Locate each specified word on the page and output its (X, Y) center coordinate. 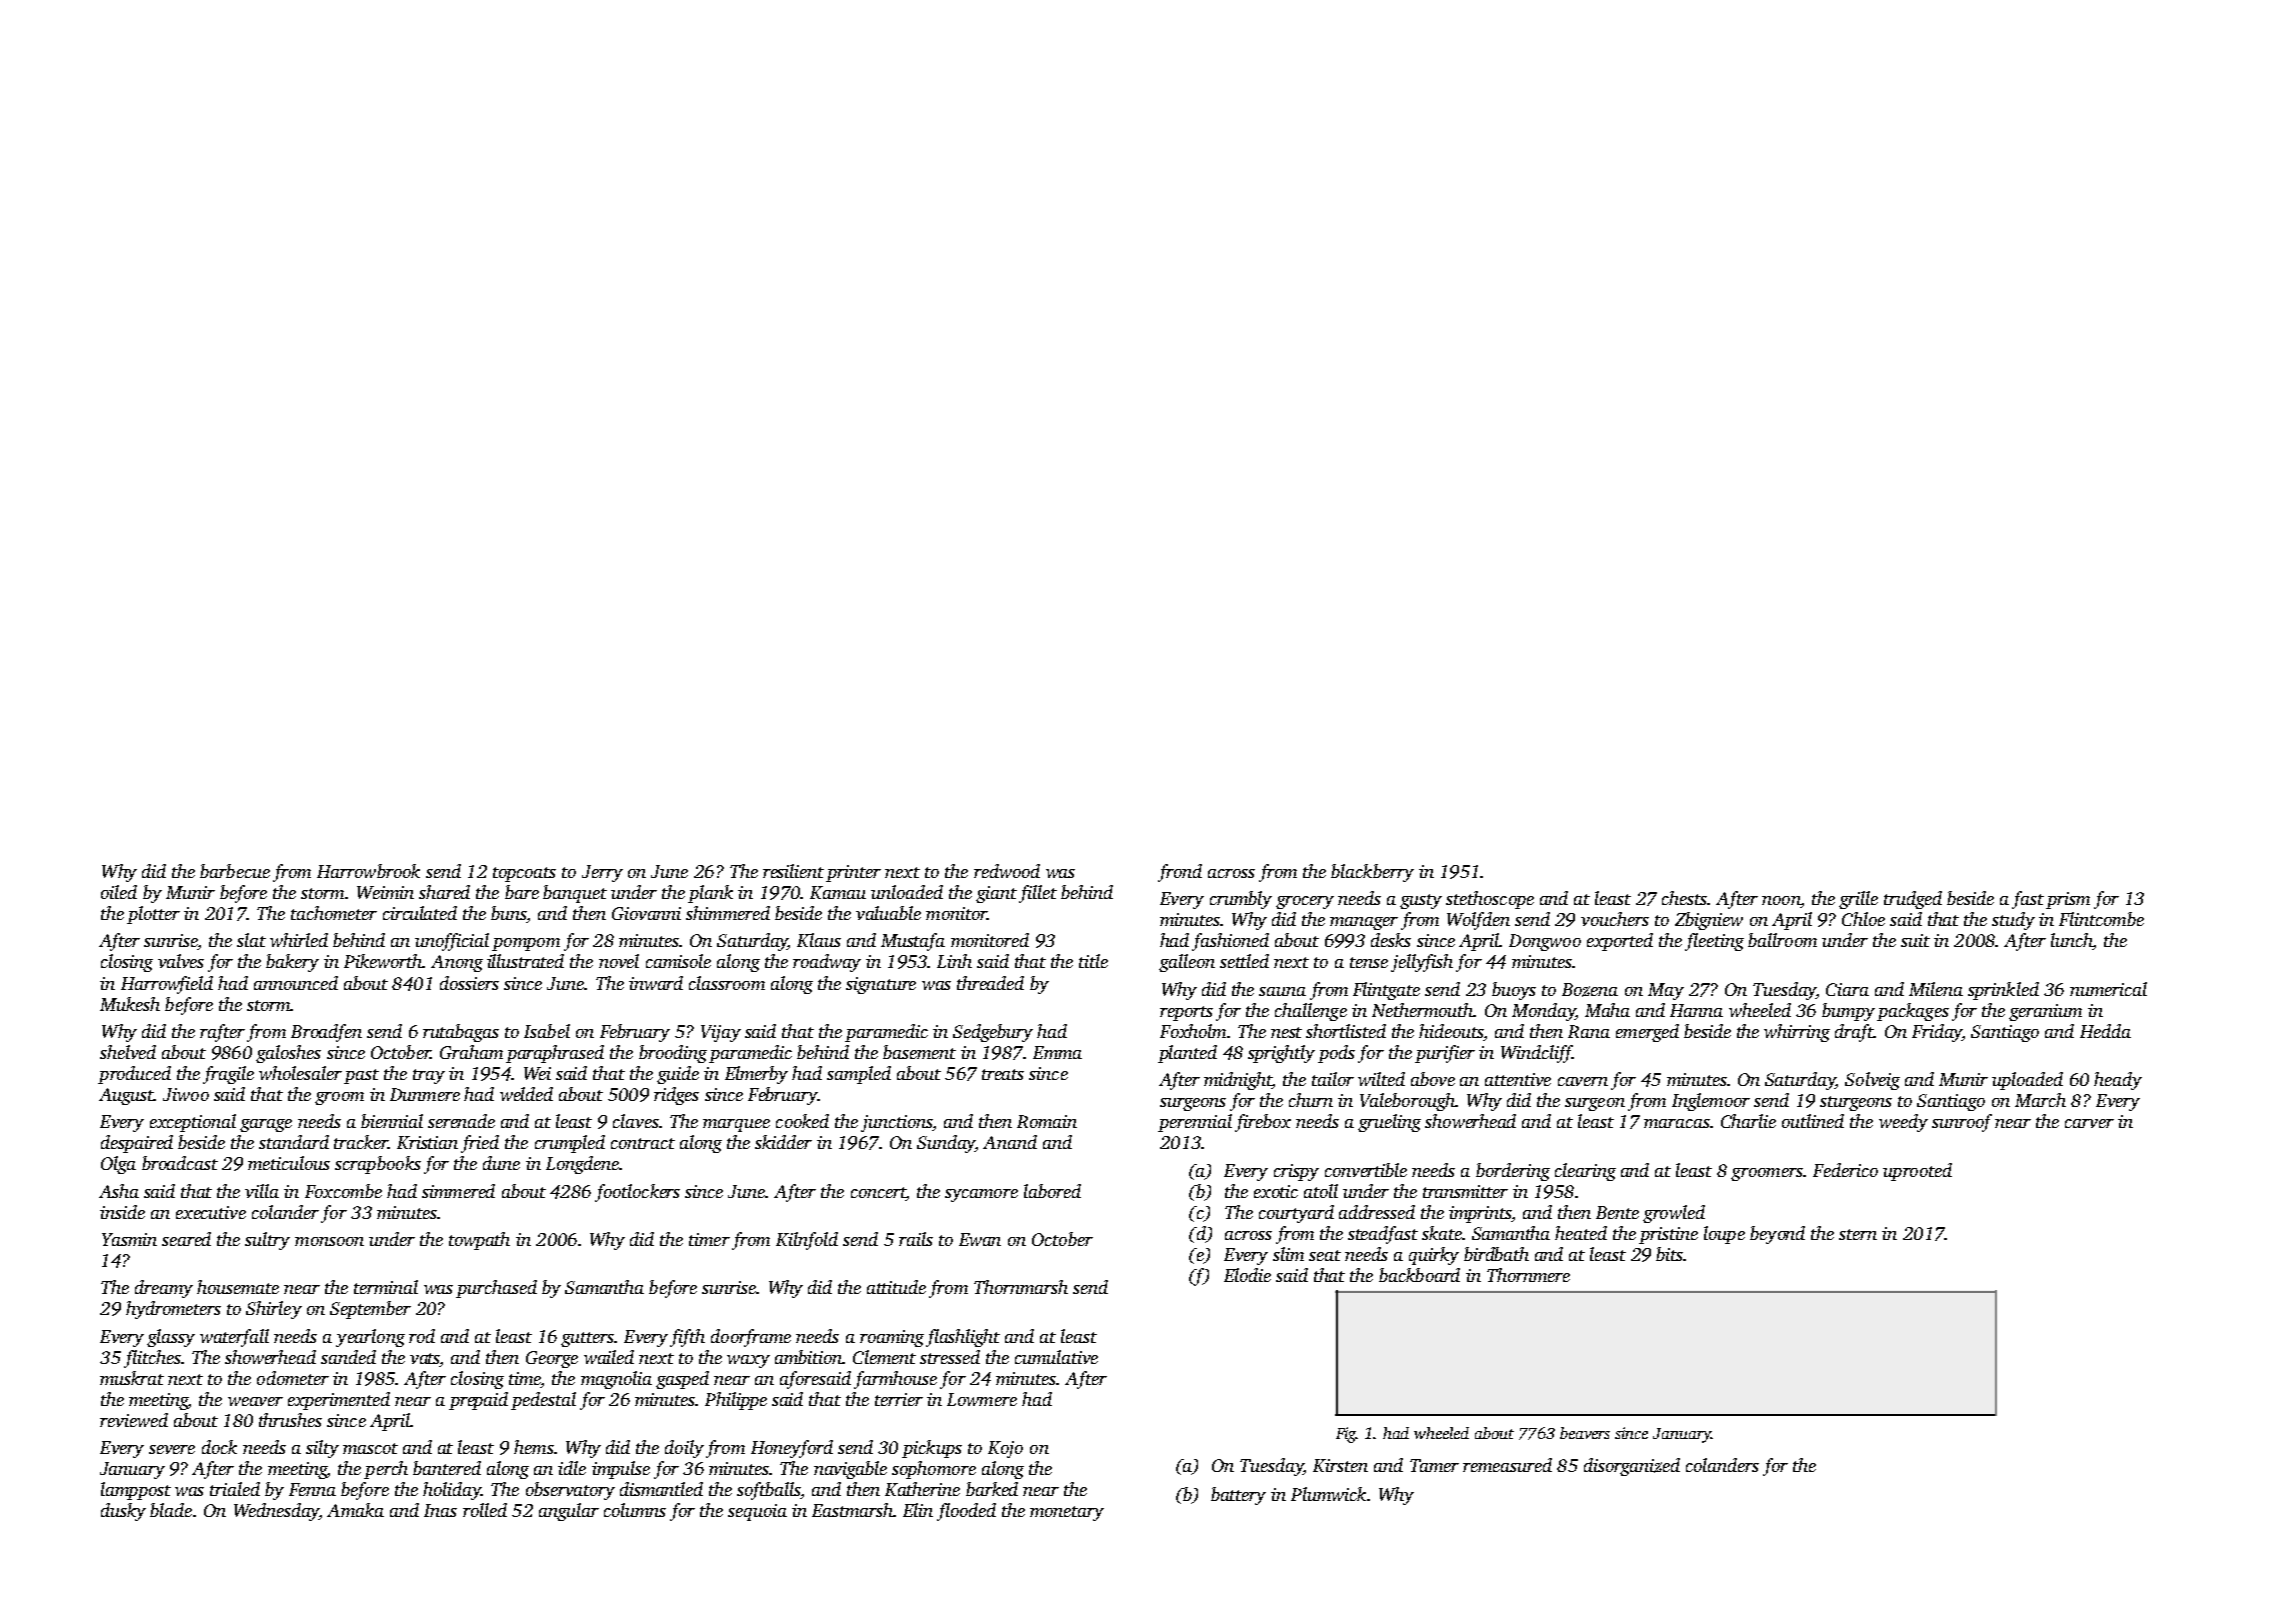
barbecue (235, 871)
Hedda (2105, 1031)
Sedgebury (993, 1033)
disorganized (1632, 1467)
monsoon (329, 1241)
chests (1684, 898)
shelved (128, 1052)
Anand (1010, 1142)
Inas (440, 1510)
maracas (1677, 1123)
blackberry (1372, 873)
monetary (1067, 1513)
